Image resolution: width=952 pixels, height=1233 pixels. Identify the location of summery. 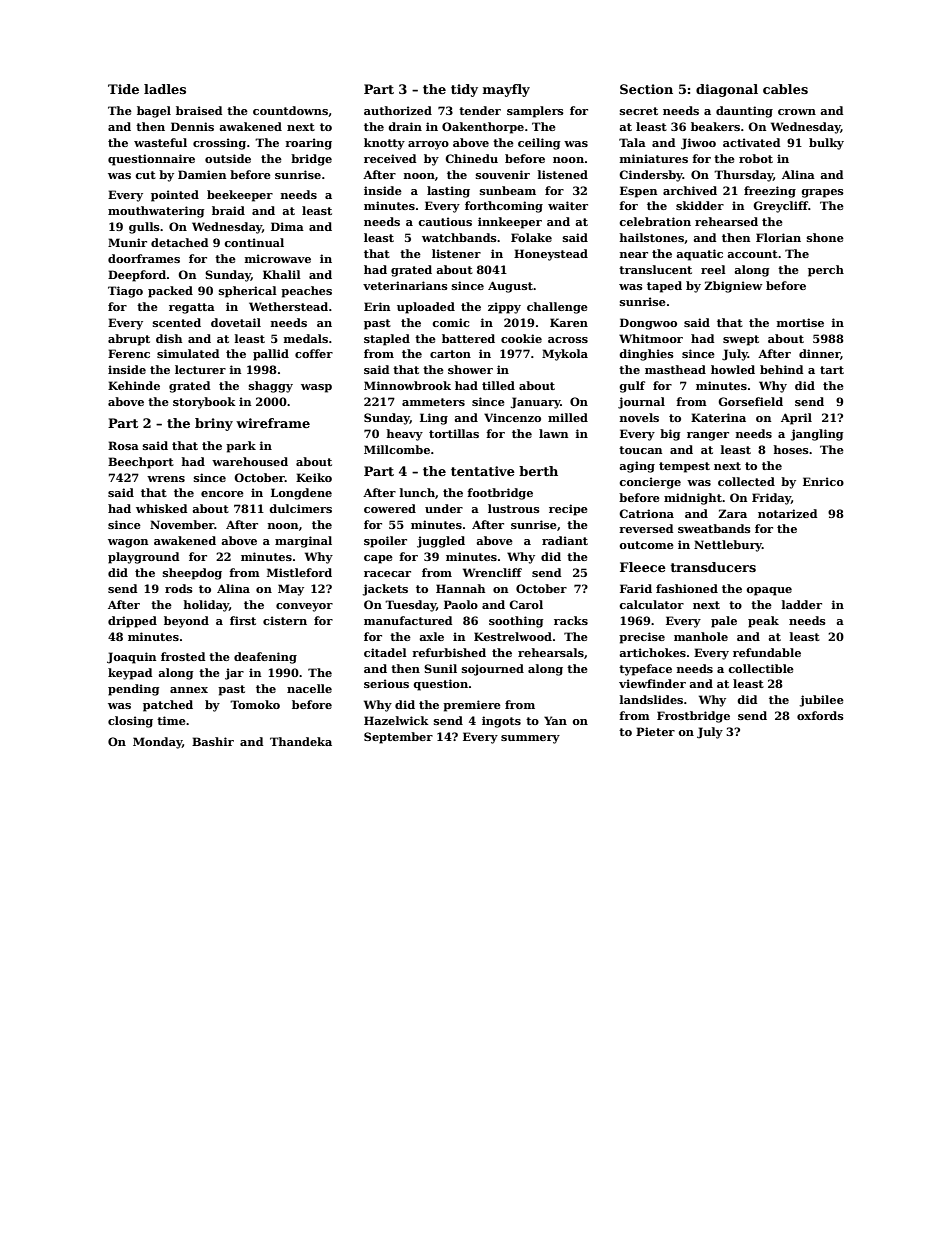
(530, 739).
